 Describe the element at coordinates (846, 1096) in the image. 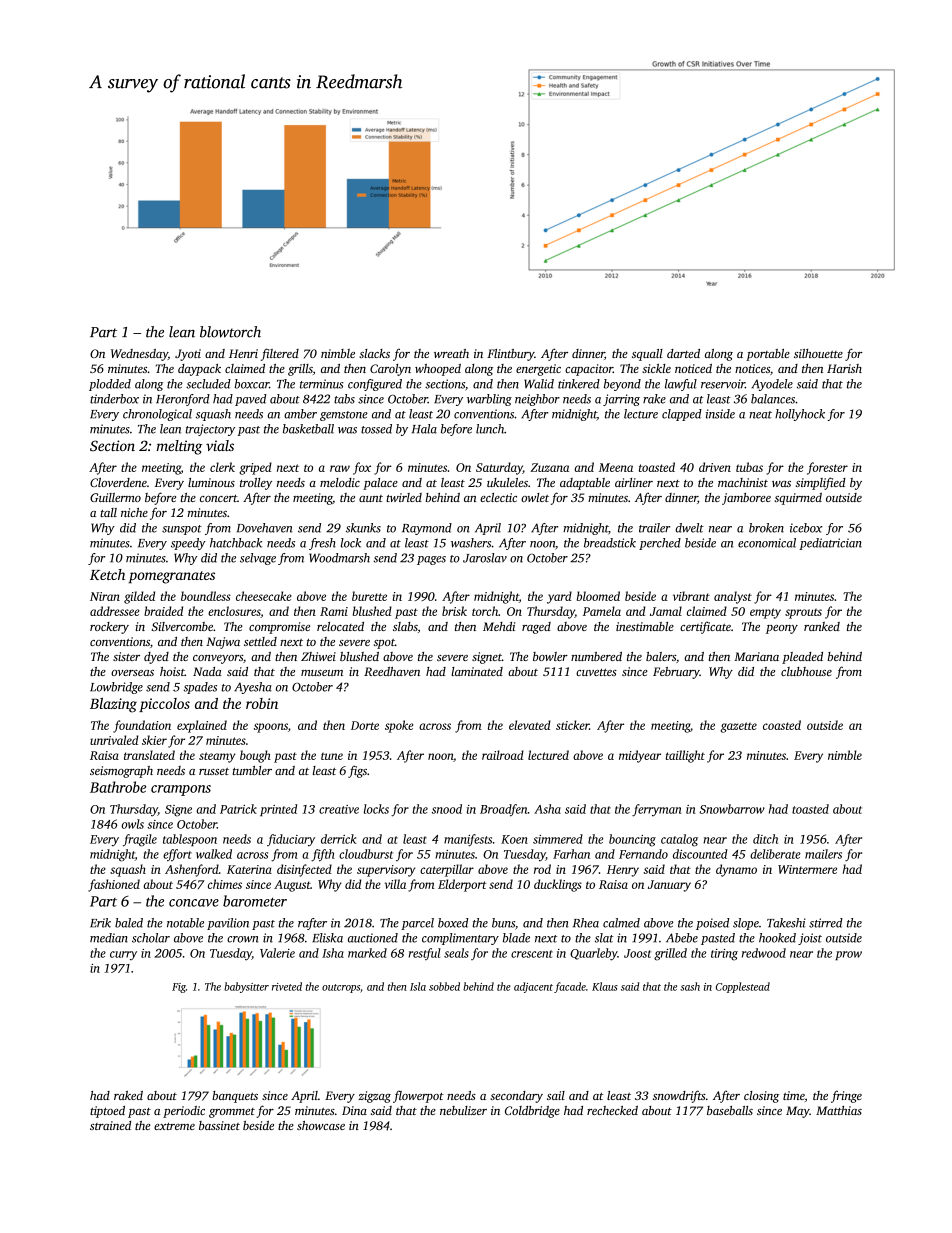

I see `fringe` at that location.
